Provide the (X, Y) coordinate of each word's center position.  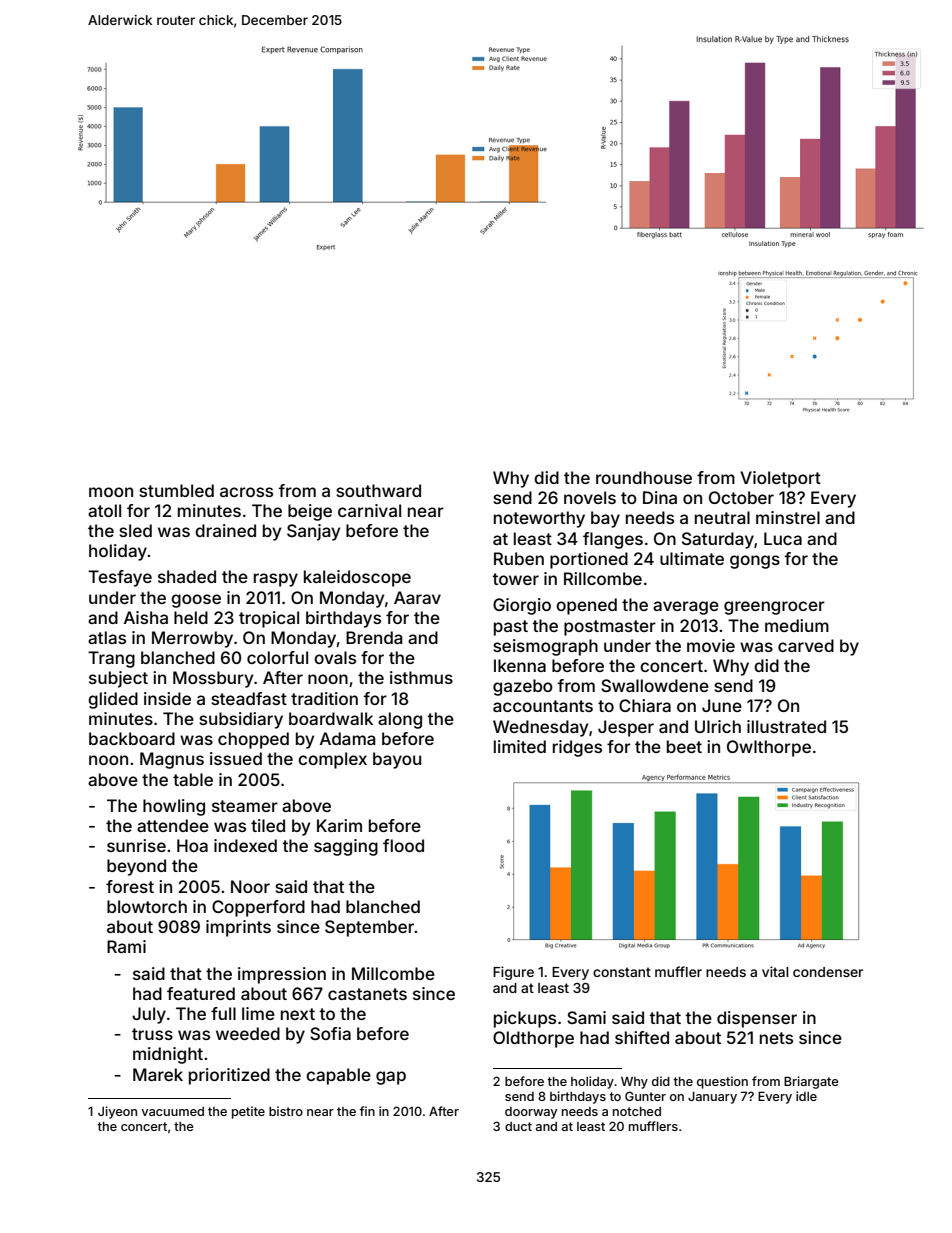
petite (248, 1112)
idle (806, 1096)
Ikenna (520, 665)
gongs (755, 562)
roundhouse (644, 477)
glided (113, 700)
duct (518, 1126)
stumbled (176, 490)
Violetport (780, 479)
